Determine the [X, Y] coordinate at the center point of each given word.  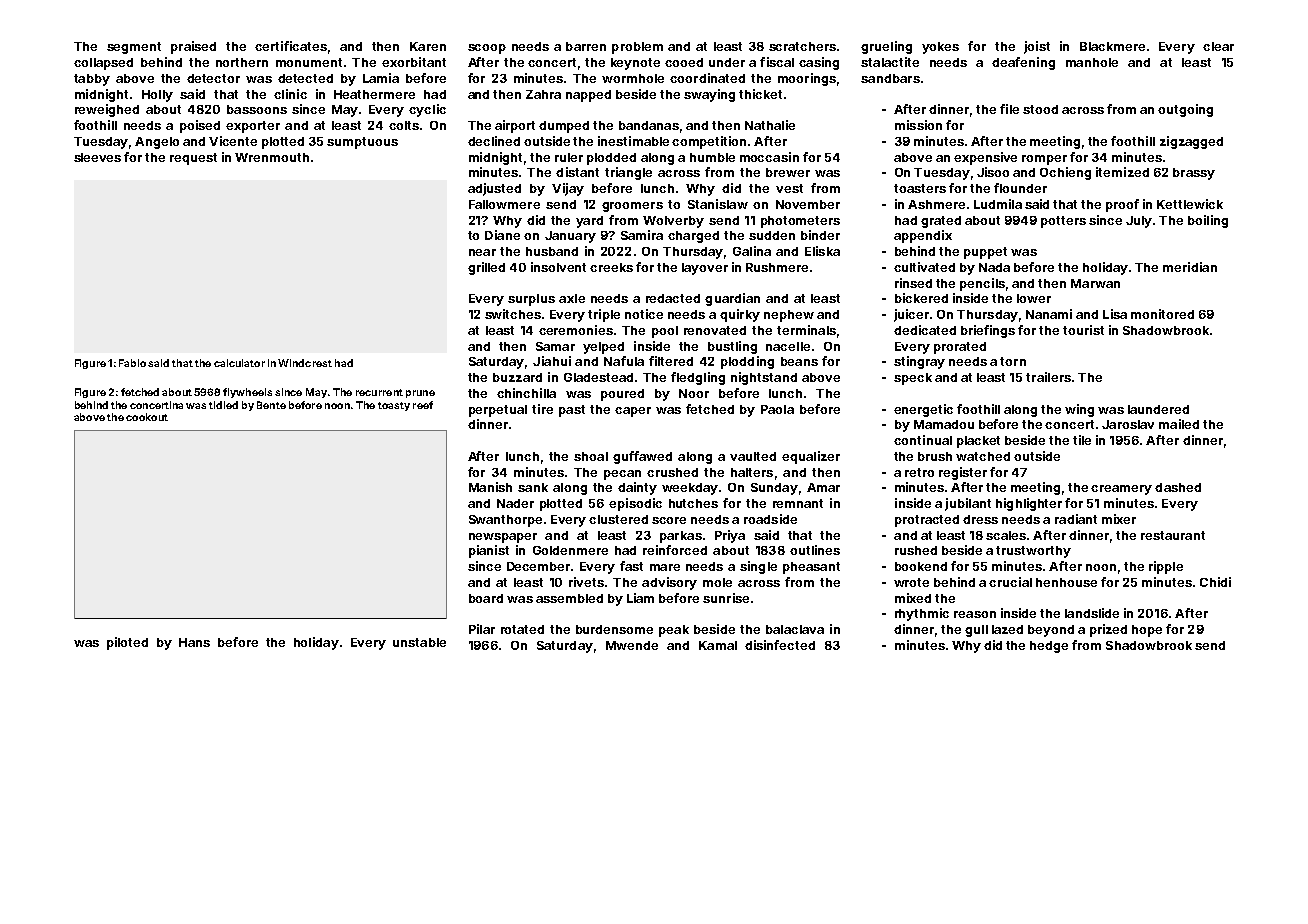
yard [589, 222]
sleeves [97, 157]
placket [978, 442]
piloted [127, 643]
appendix [923, 236]
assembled [569, 598]
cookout [147, 417]
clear [1218, 46]
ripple [1166, 567]
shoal [591, 456]
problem [637, 48]
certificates [291, 46]
